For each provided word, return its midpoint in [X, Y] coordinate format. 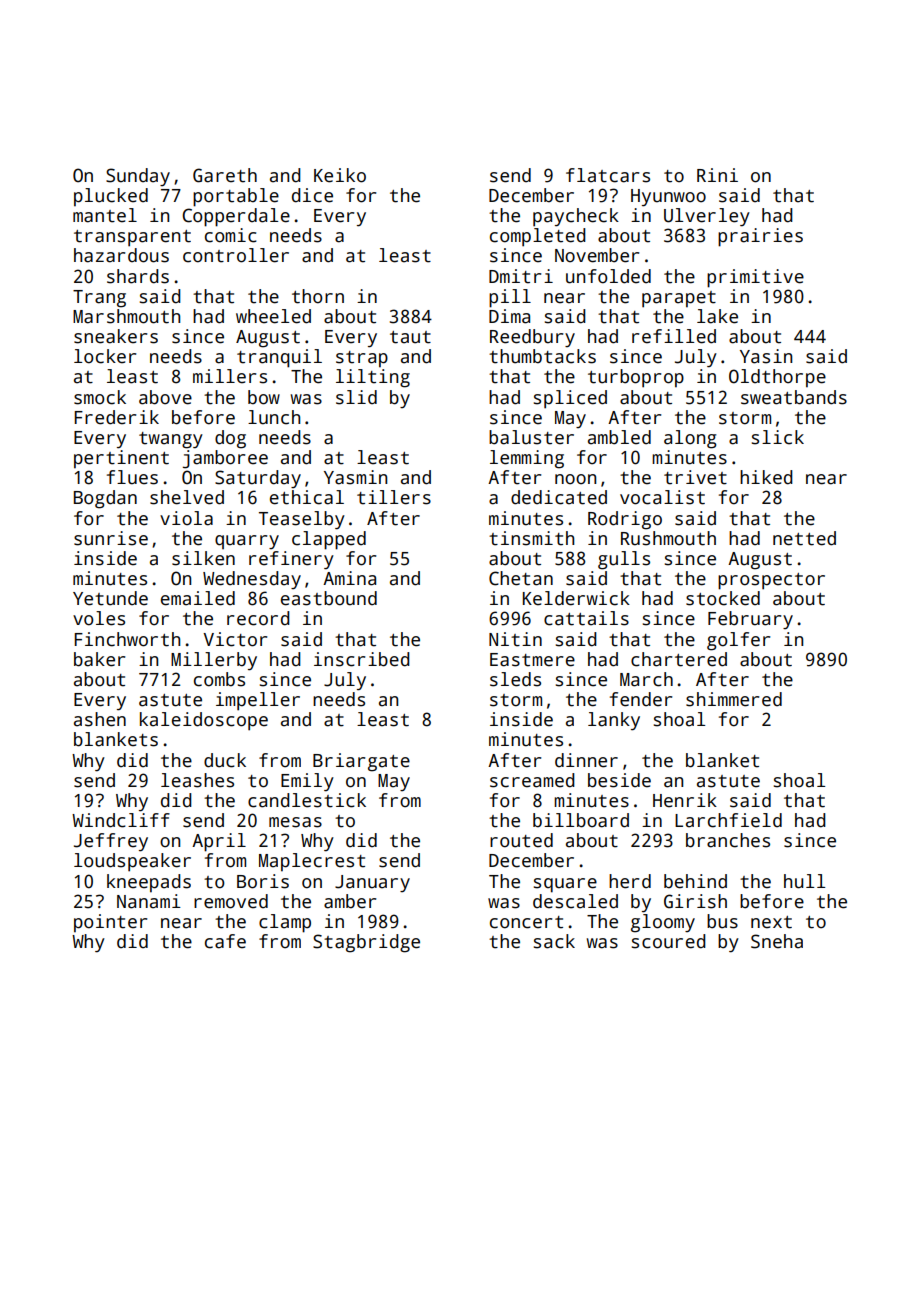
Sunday [138, 177]
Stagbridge [366, 943]
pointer [110, 923]
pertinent [121, 459]
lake [717, 316]
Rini [717, 175]
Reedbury [532, 338]
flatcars [608, 175]
